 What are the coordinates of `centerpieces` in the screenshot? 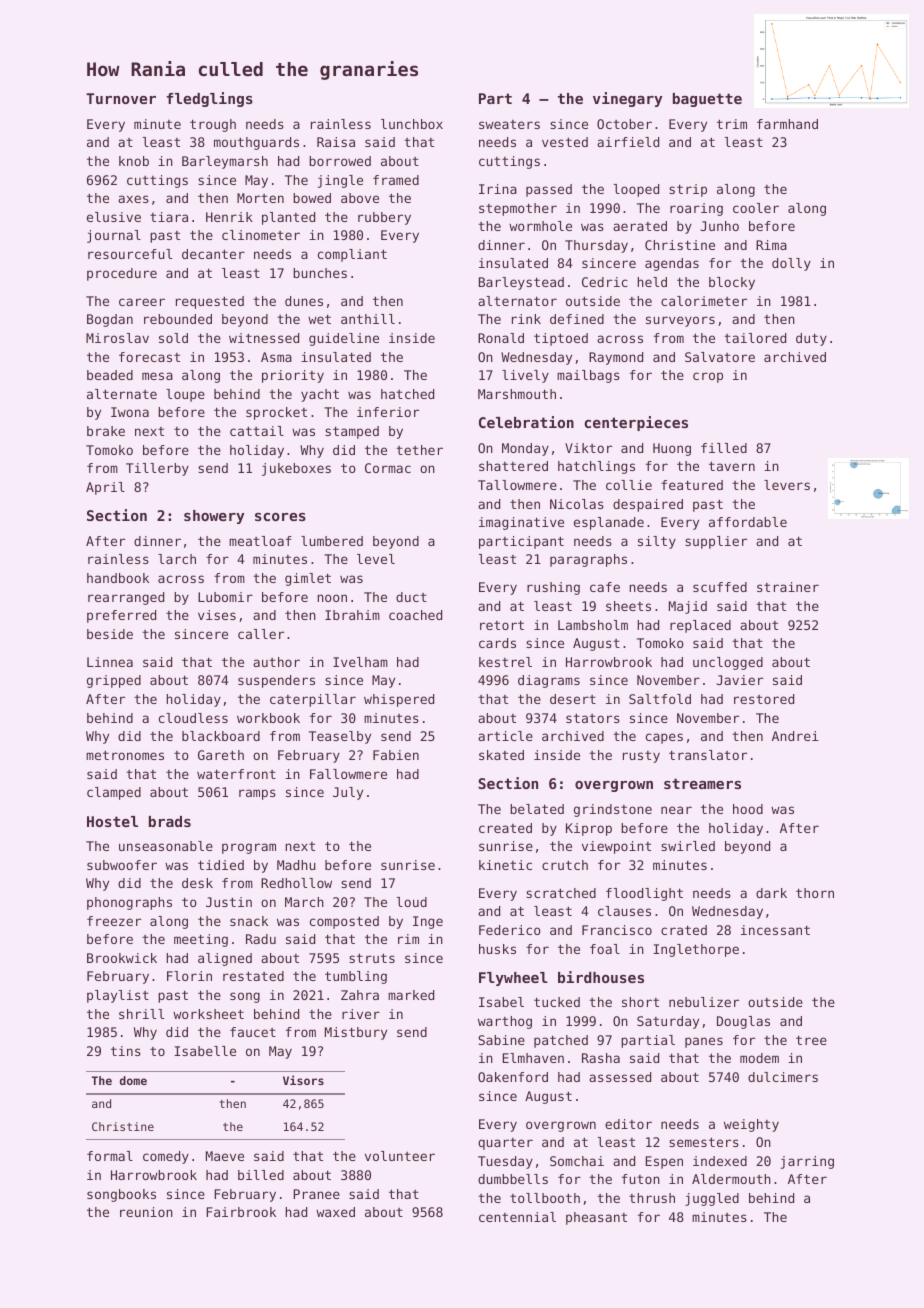 It's located at (636, 423).
